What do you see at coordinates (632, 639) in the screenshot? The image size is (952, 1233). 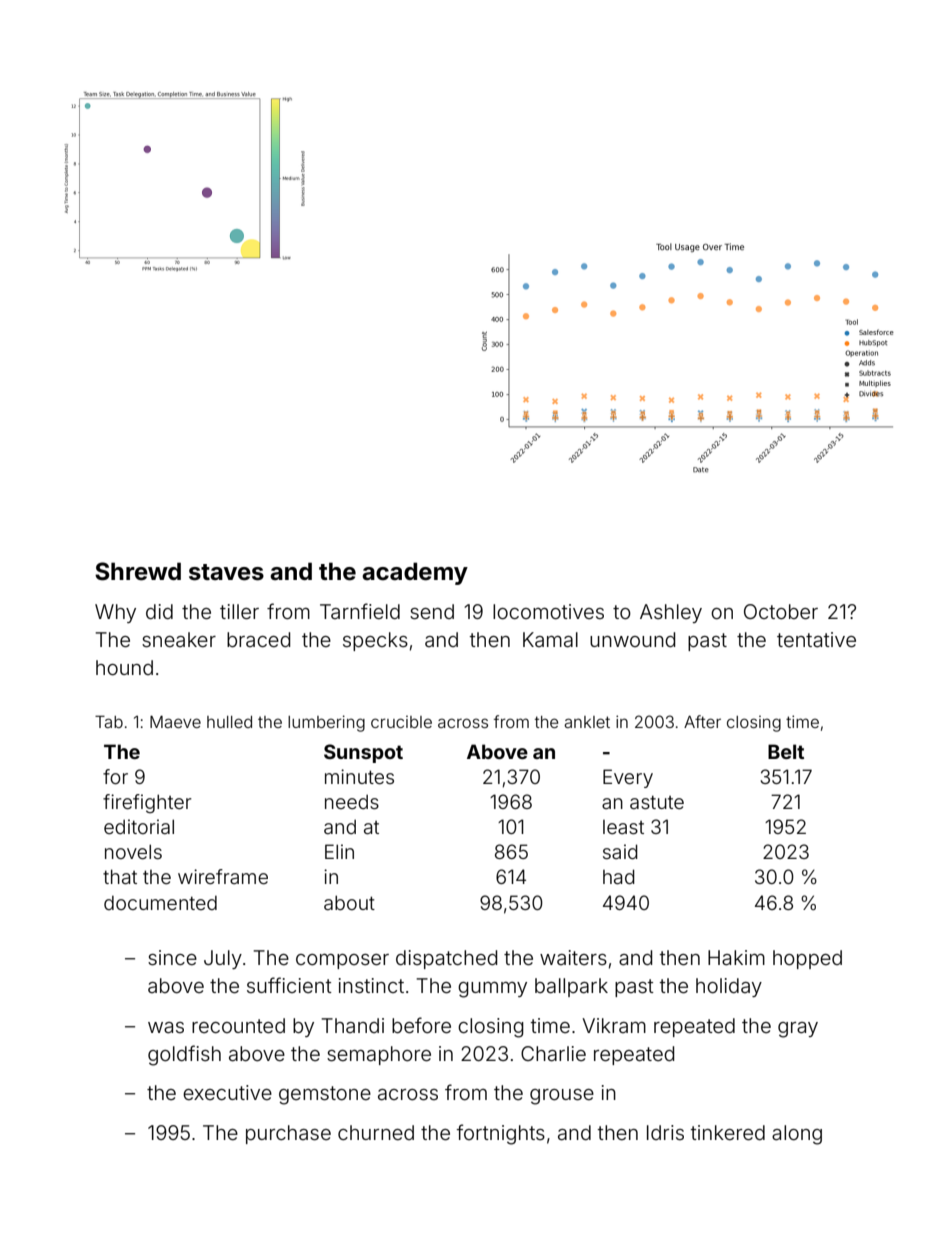 I see `unwound` at bounding box center [632, 639].
